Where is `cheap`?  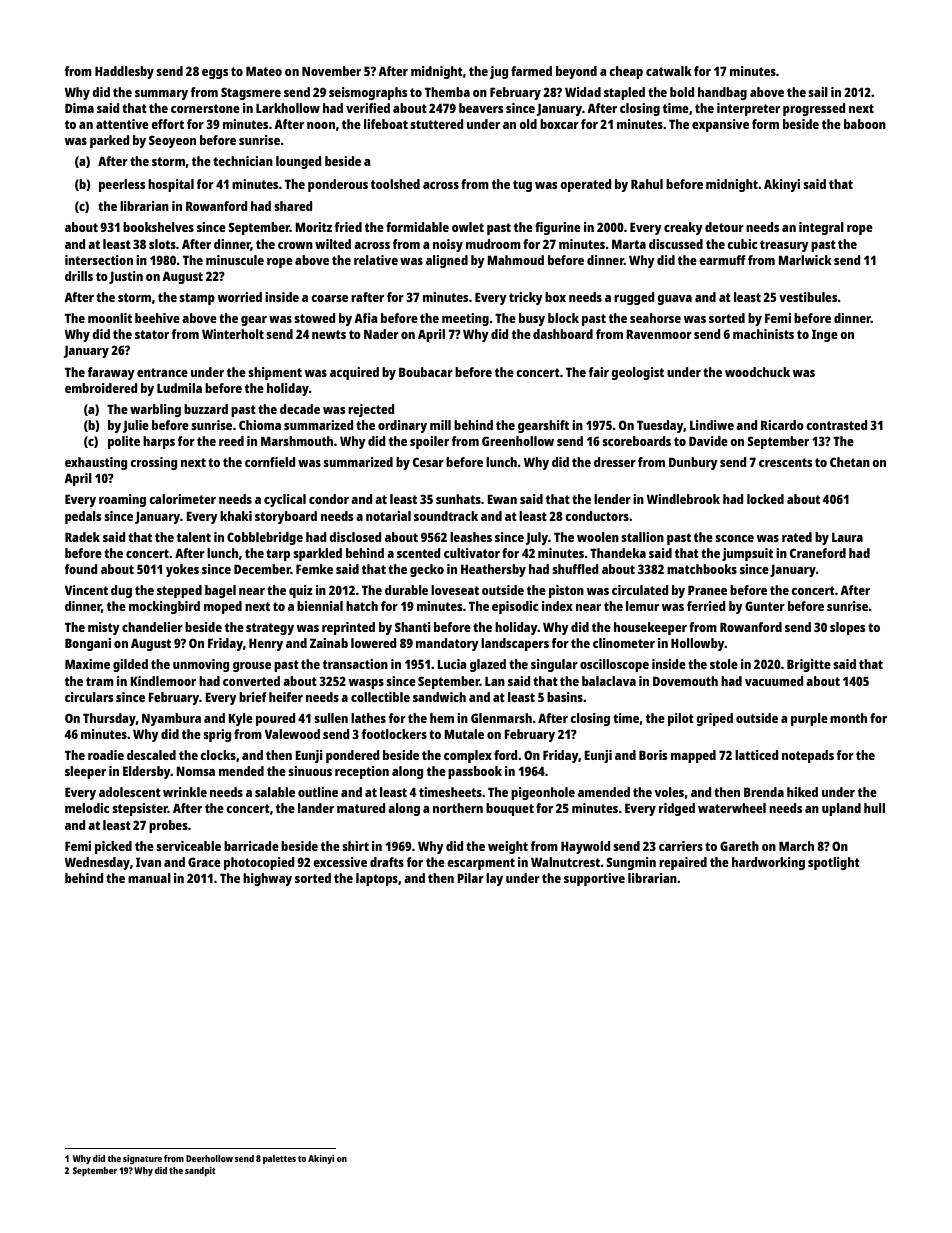 cheap is located at coordinates (626, 72).
